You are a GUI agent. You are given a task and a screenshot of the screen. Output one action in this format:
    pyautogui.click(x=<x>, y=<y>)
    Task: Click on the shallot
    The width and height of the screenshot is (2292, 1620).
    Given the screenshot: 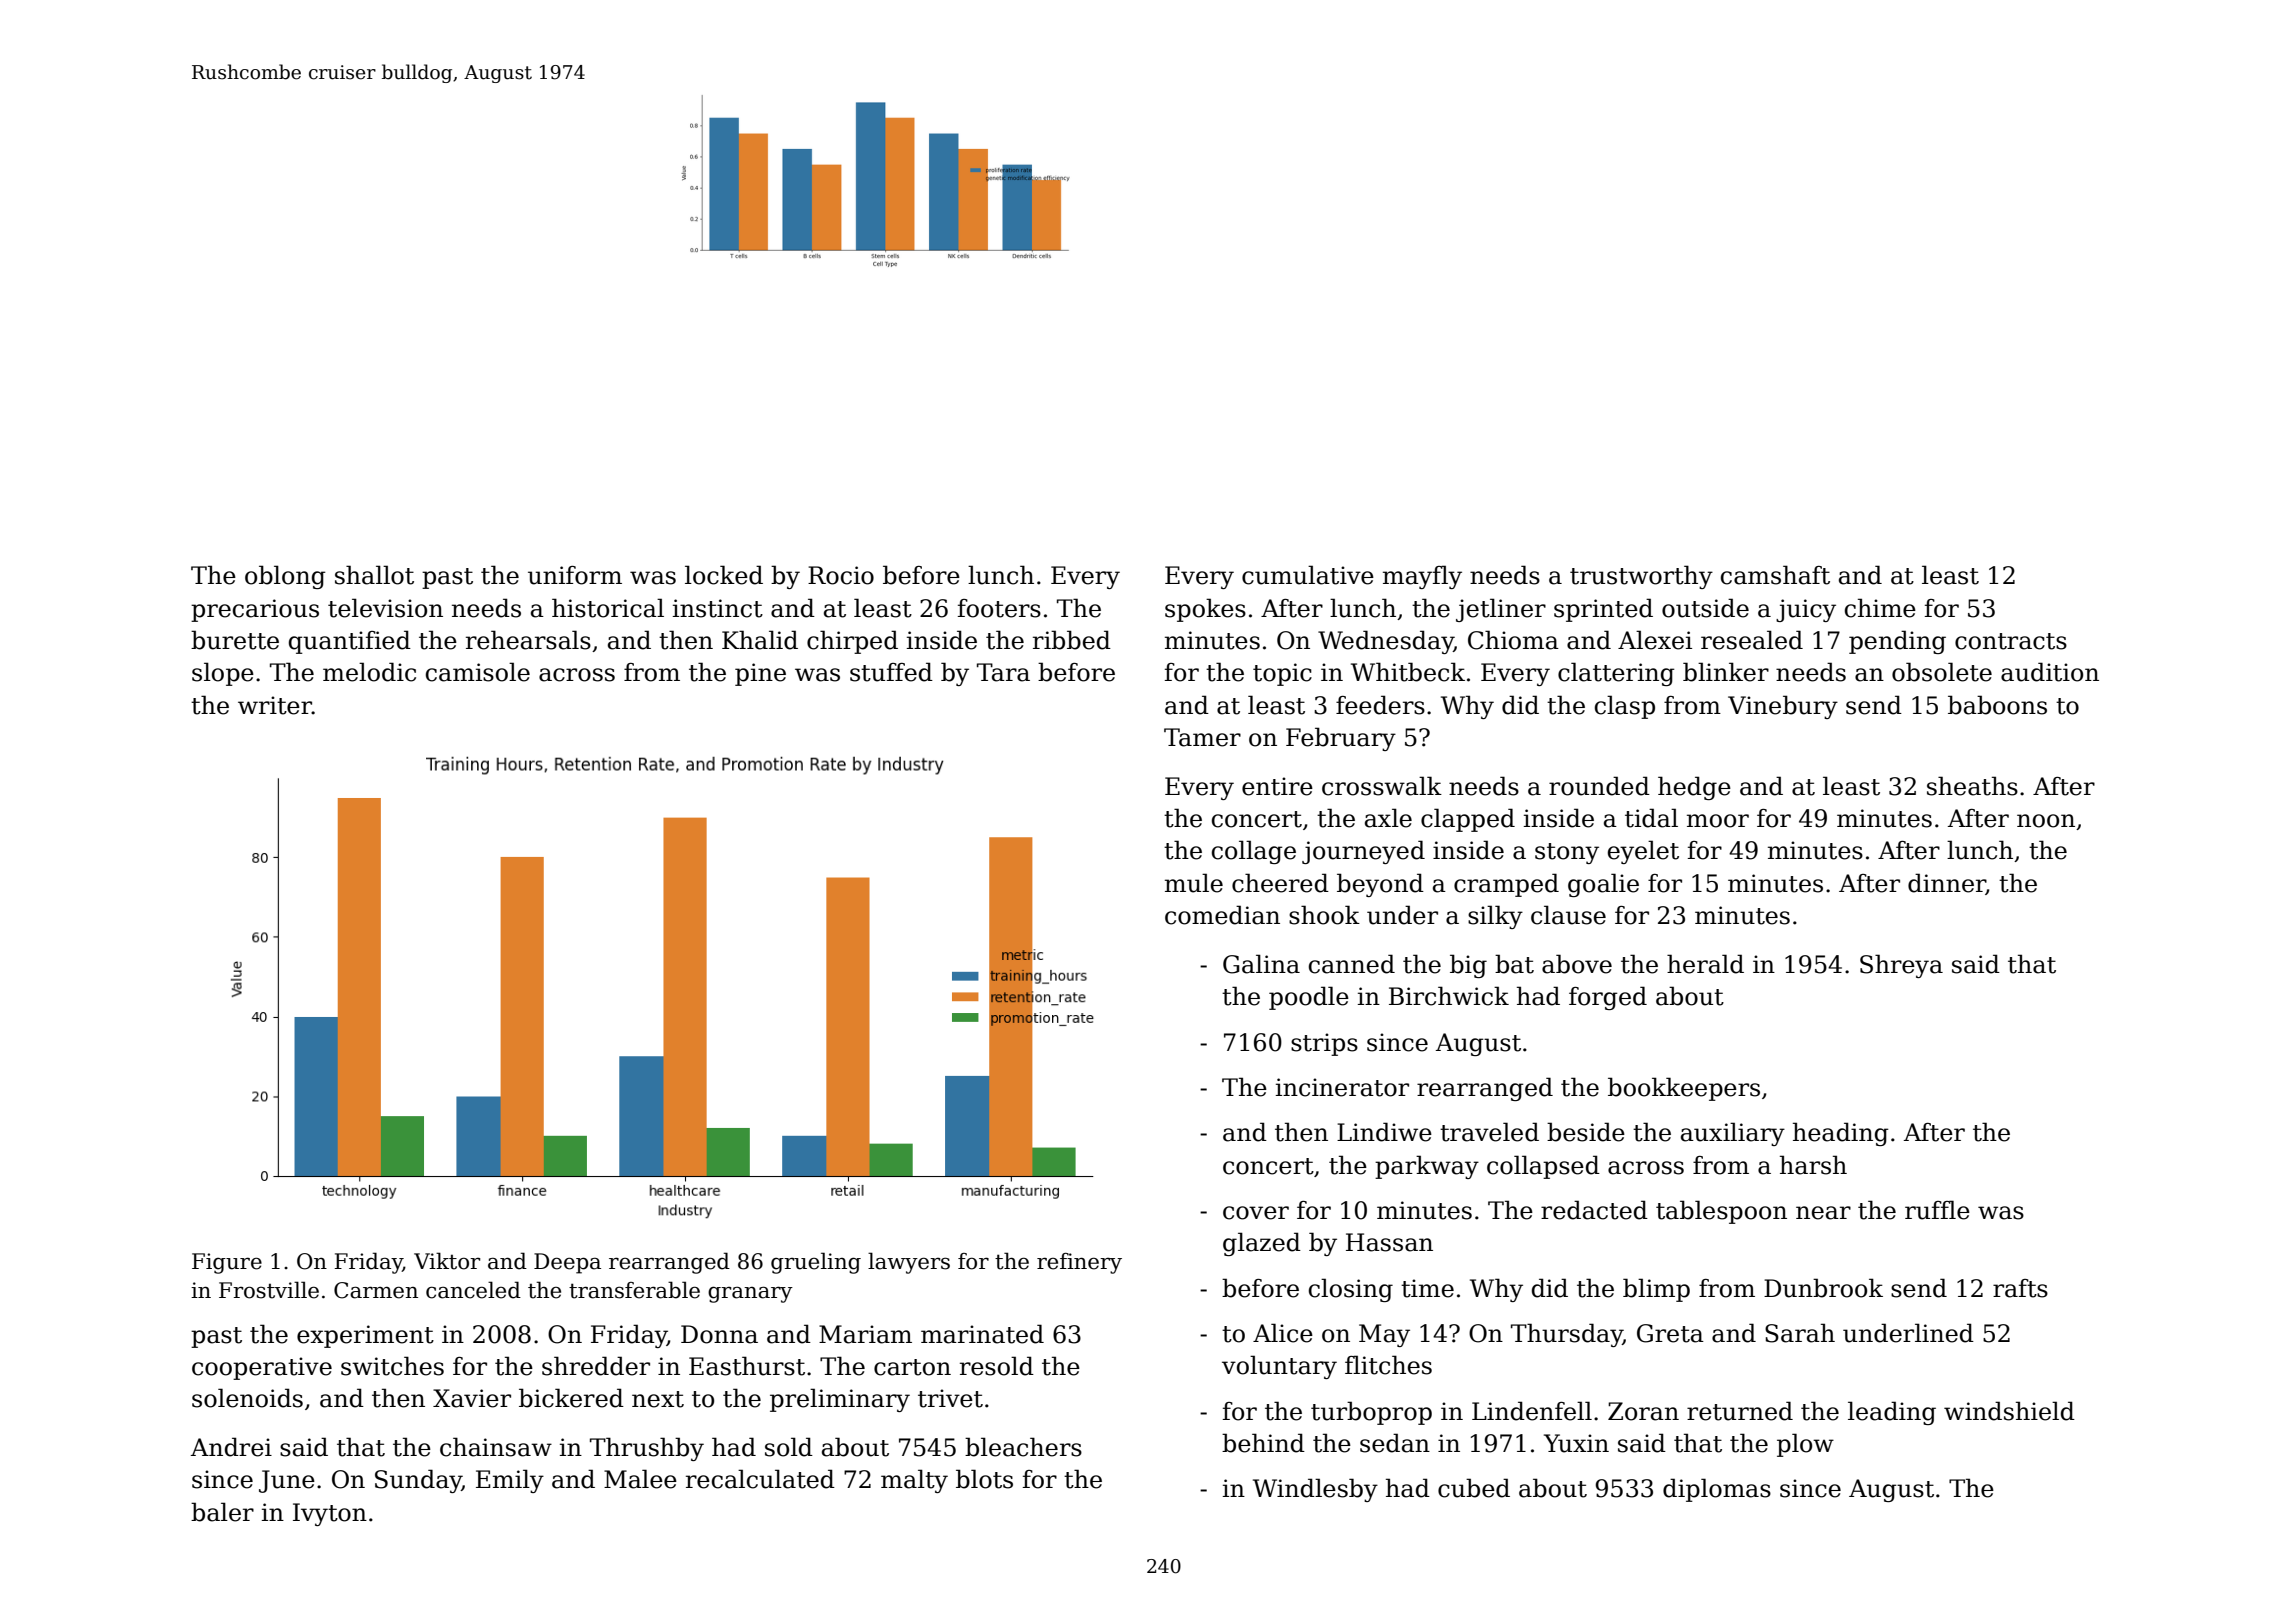 What is the action you would take?
    pyautogui.click(x=374, y=575)
